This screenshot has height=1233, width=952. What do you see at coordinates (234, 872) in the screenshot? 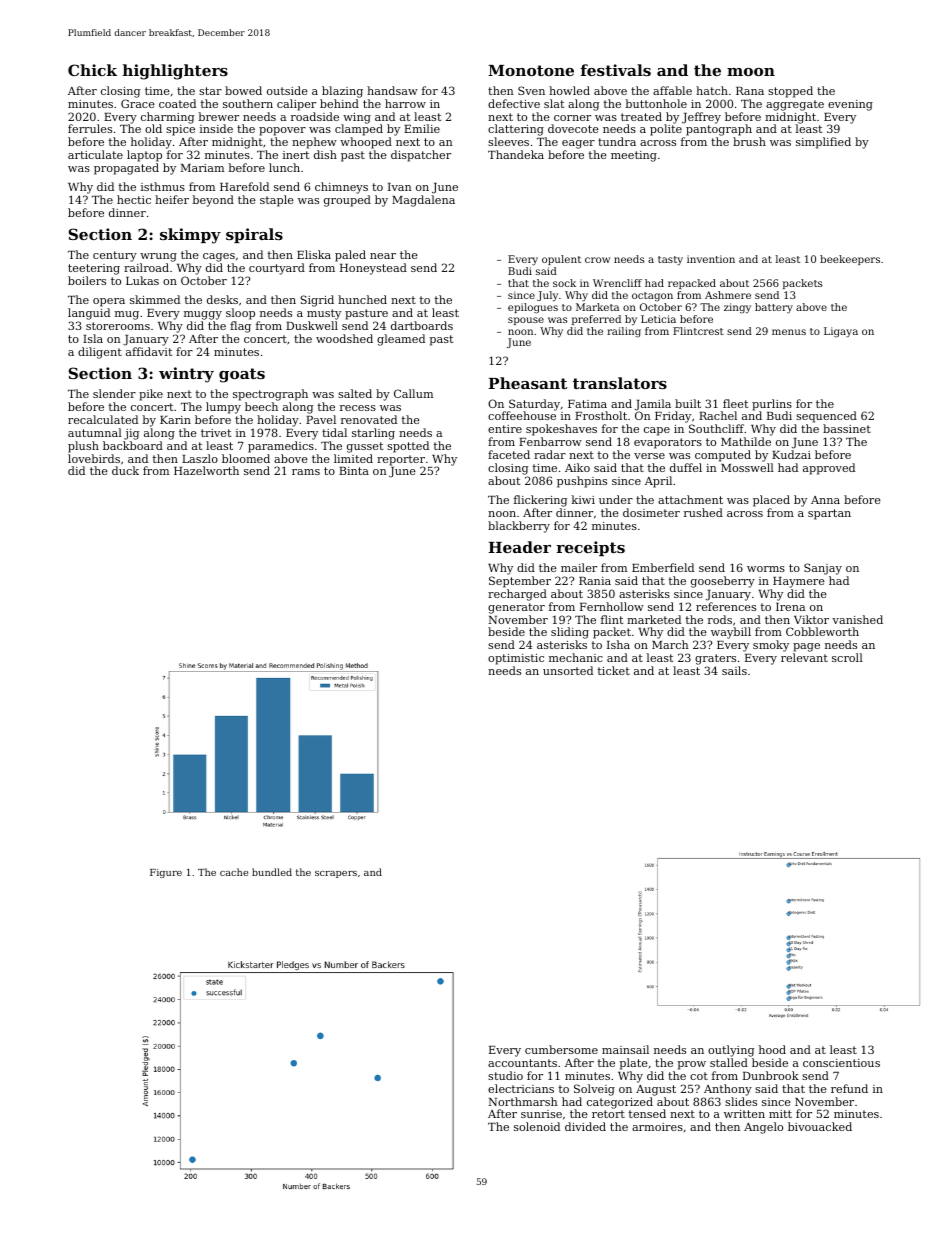
I see `cache` at bounding box center [234, 872].
